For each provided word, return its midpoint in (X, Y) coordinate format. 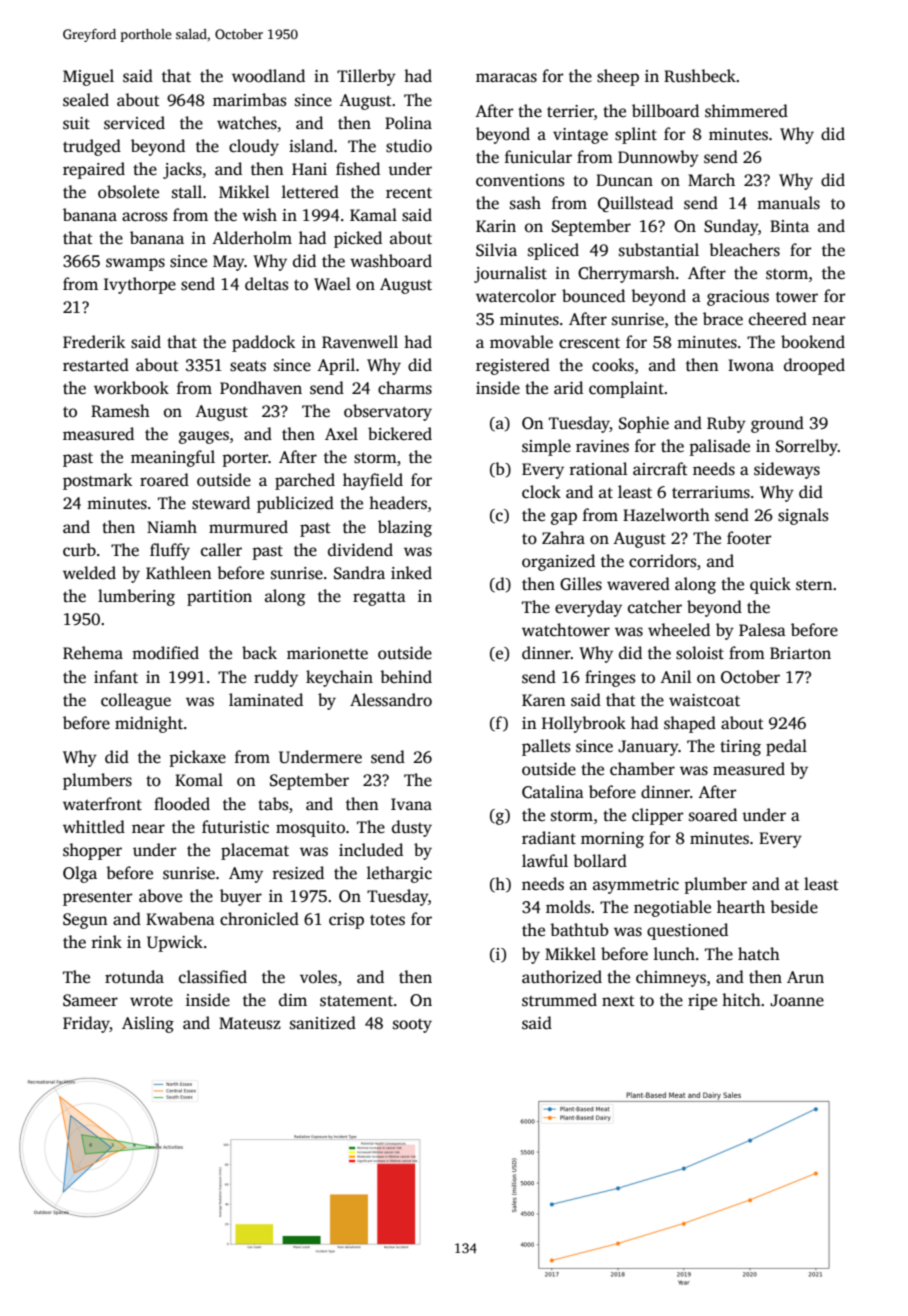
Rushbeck (700, 76)
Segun (85, 921)
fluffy (170, 551)
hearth (741, 906)
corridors (662, 561)
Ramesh (120, 411)
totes (387, 920)
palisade (720, 447)
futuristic (235, 827)
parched (305, 481)
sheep (618, 77)
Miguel (88, 77)
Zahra (563, 537)
